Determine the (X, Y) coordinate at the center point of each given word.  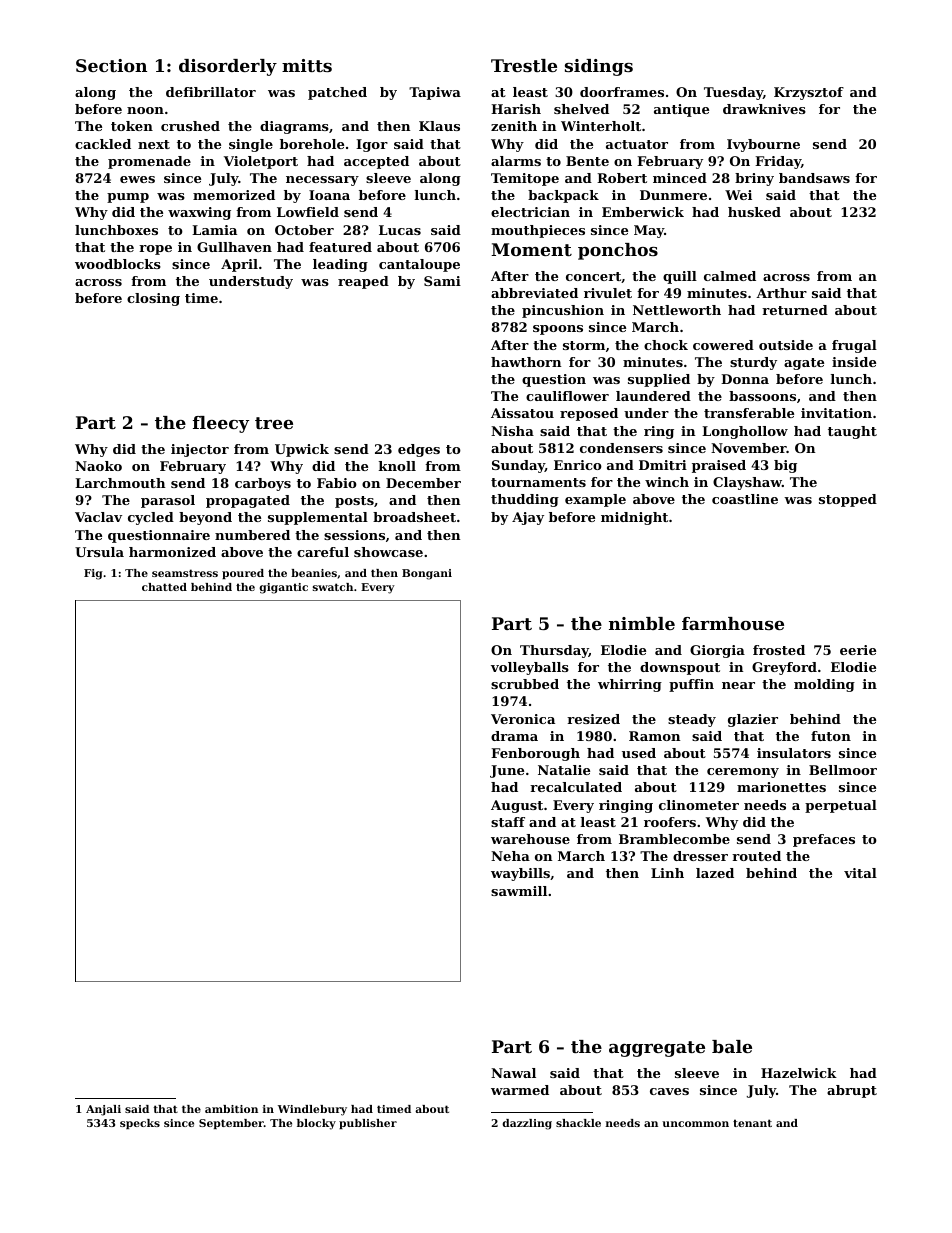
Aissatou (522, 413)
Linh (667, 873)
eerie (858, 650)
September (231, 1124)
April (239, 265)
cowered (723, 345)
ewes (137, 179)
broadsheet (414, 517)
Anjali (103, 1110)
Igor (372, 145)
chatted (164, 587)
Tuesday (733, 93)
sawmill (519, 891)
